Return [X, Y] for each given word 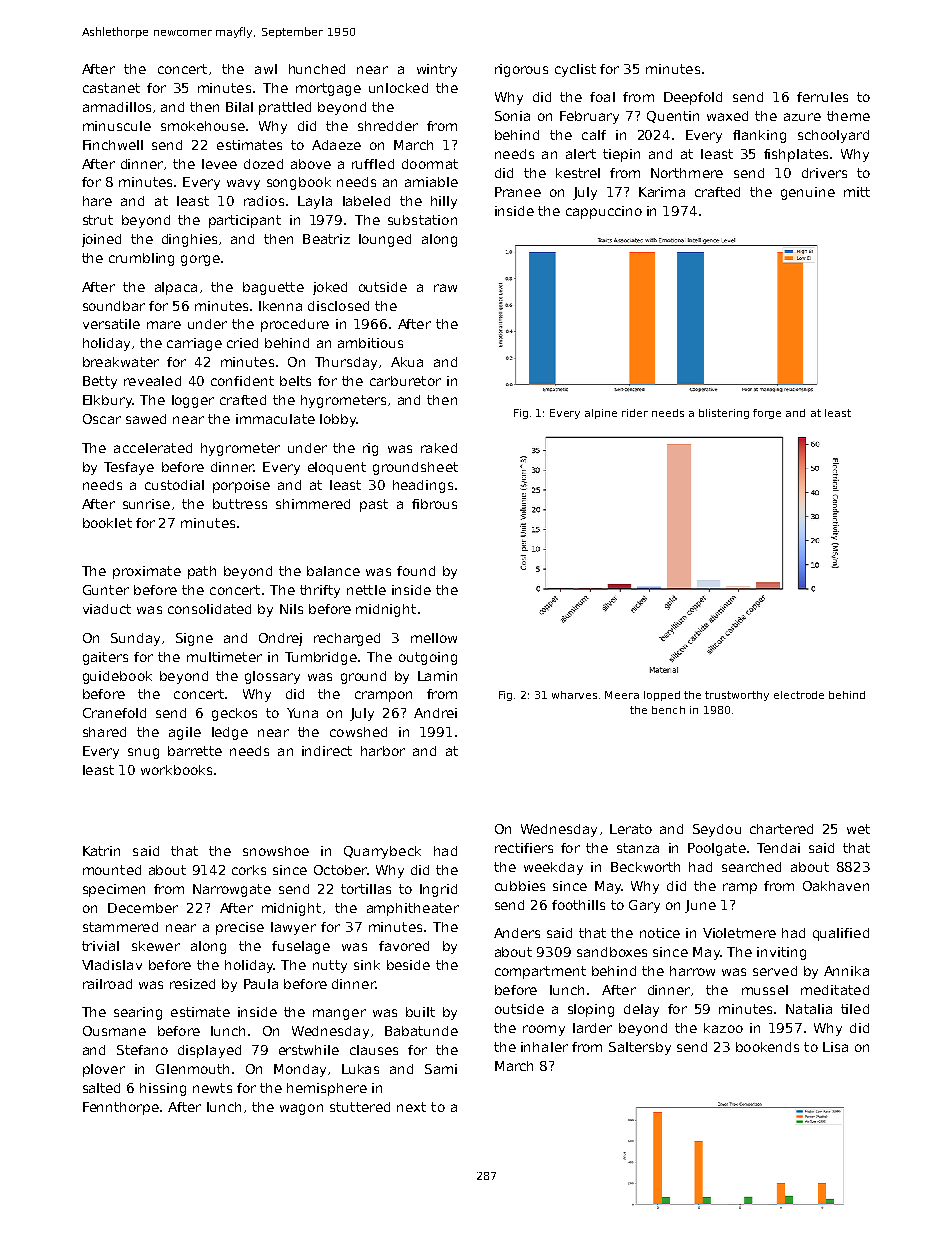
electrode [799, 695]
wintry [437, 70]
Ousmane [114, 1031]
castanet [111, 88]
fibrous [434, 504]
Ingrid [438, 890]
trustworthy [737, 696]
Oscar [102, 419]
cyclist [575, 70]
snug [143, 753]
